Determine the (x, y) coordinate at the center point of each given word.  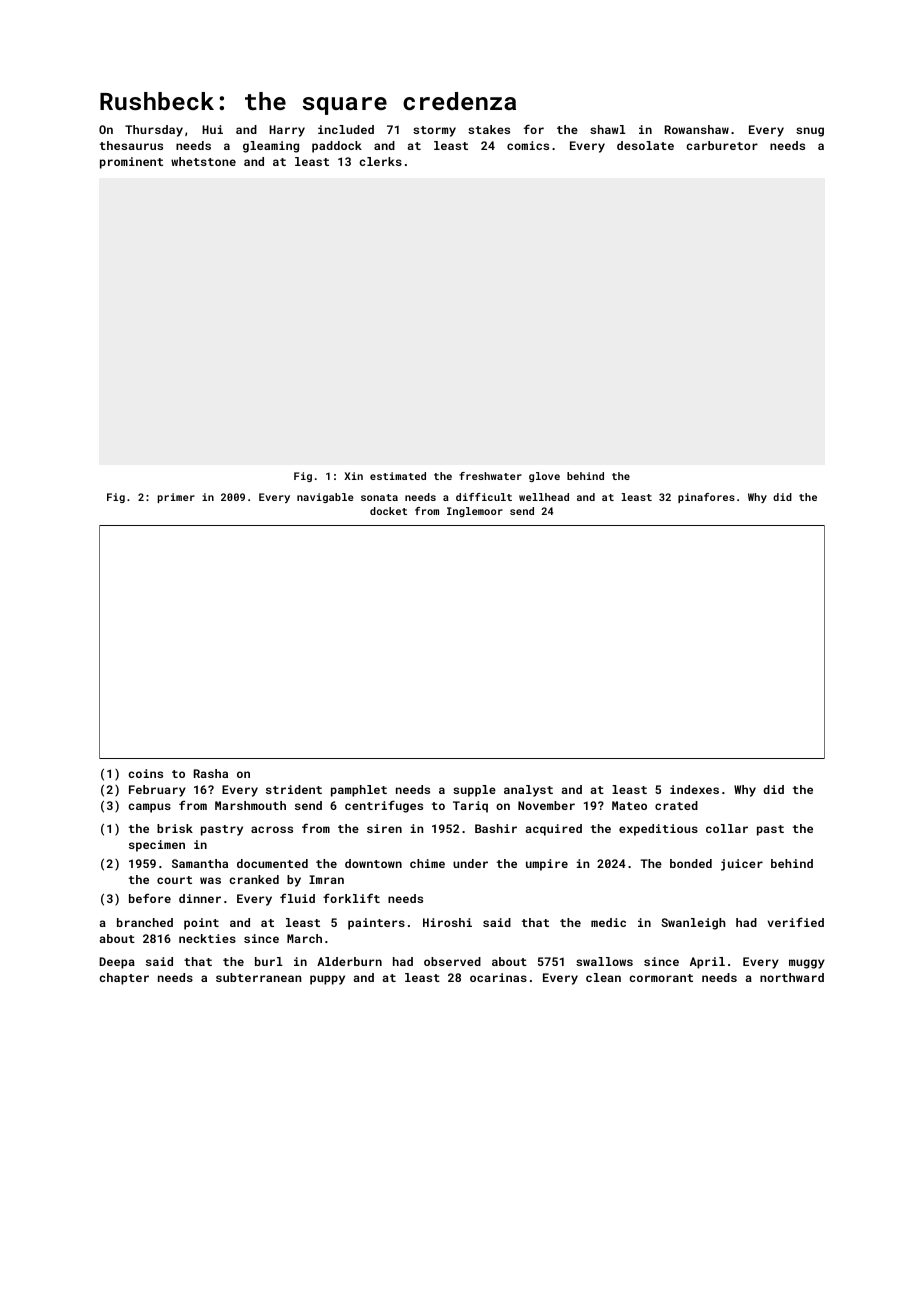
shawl (608, 129)
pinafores (706, 498)
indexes (694, 789)
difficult (484, 497)
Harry (287, 131)
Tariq (470, 807)
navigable (325, 498)
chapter (124, 979)
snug (810, 132)
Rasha (211, 773)
